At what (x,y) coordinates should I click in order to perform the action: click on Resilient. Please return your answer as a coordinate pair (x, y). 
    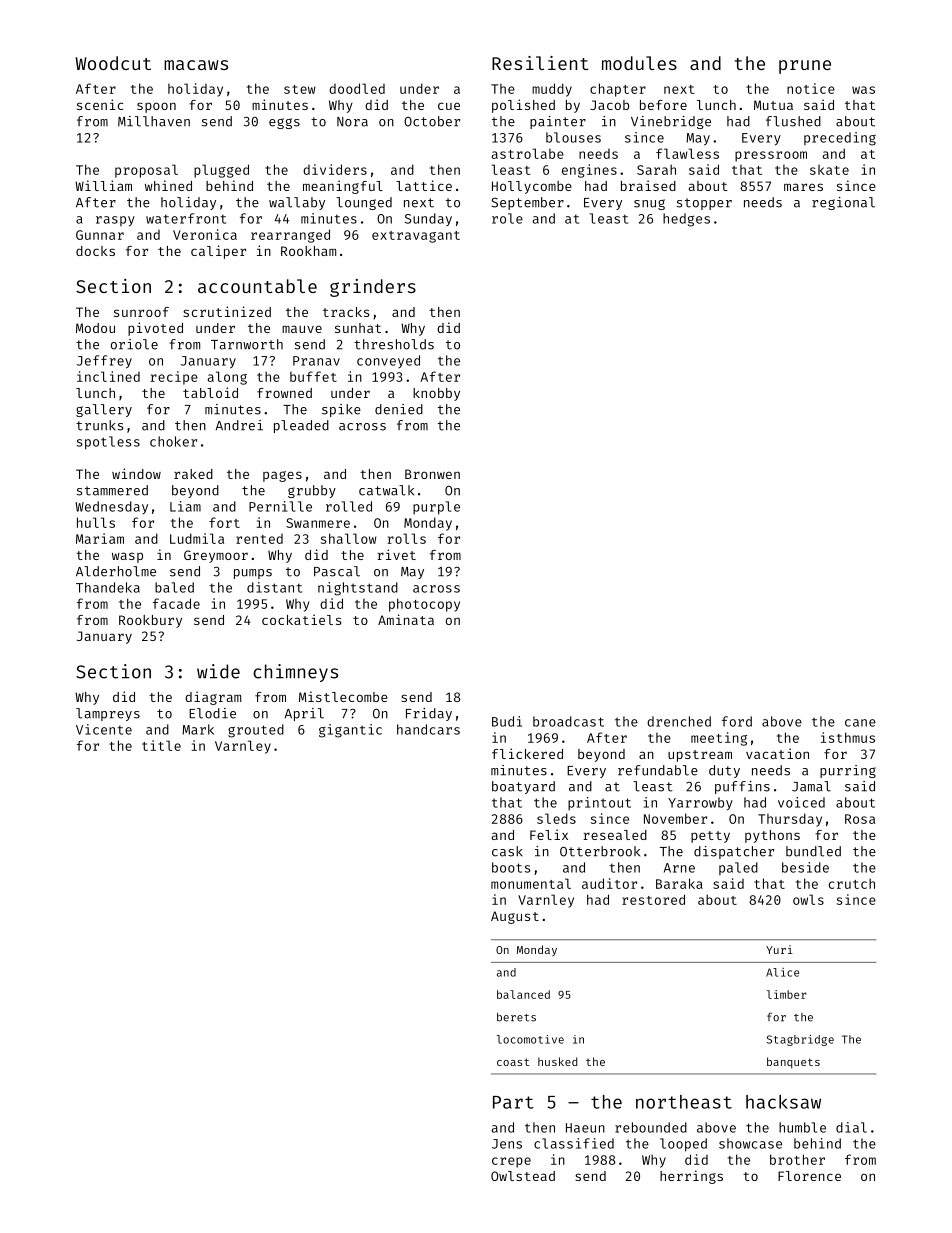
    Looking at the image, I should click on (540, 63).
